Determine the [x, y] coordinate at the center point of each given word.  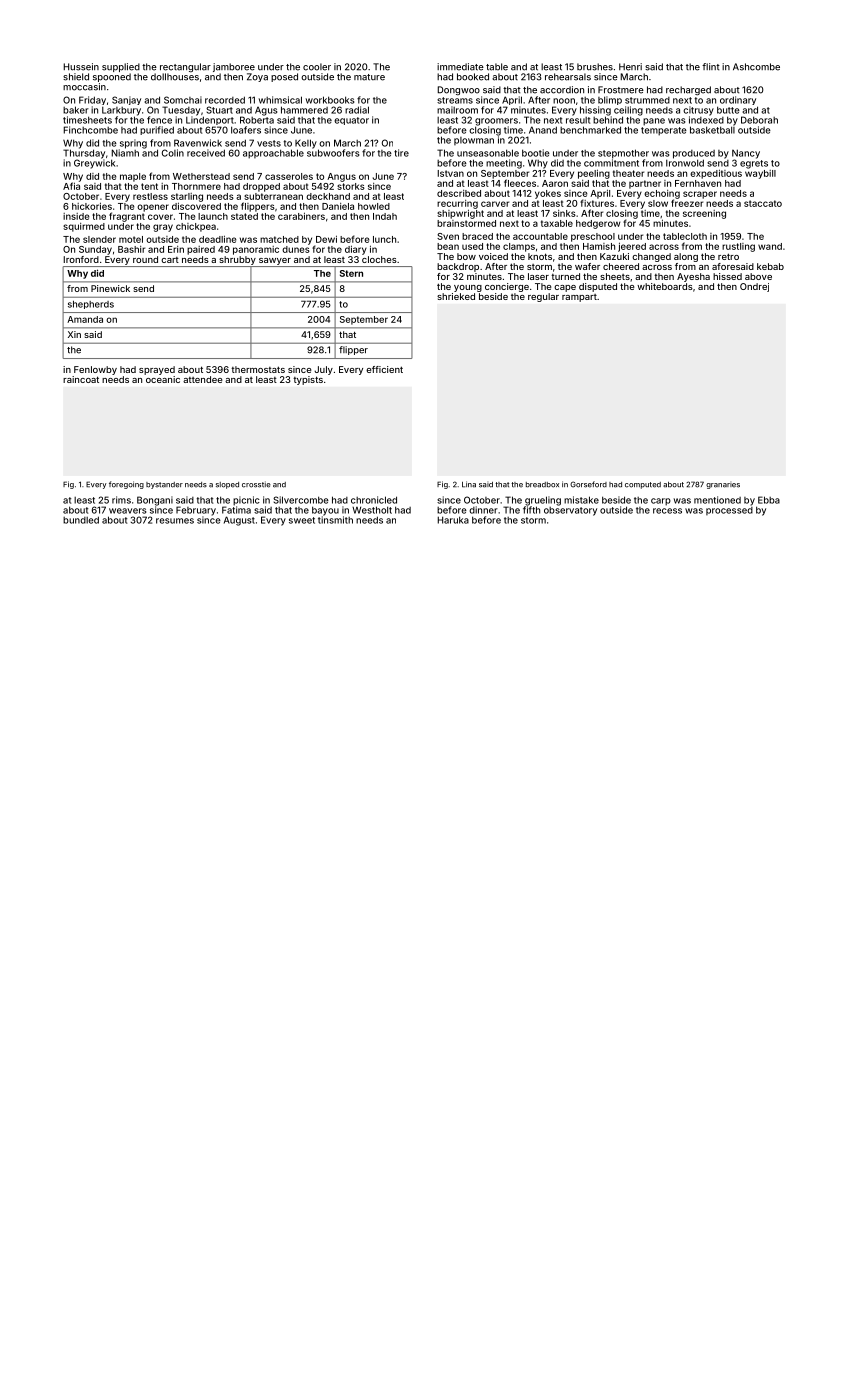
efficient [384, 369]
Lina [469, 484]
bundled [81, 520]
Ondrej [754, 287]
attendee [202, 379]
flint [711, 67]
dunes [296, 249]
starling [187, 197]
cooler [317, 67]
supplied [121, 67]
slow [658, 203]
